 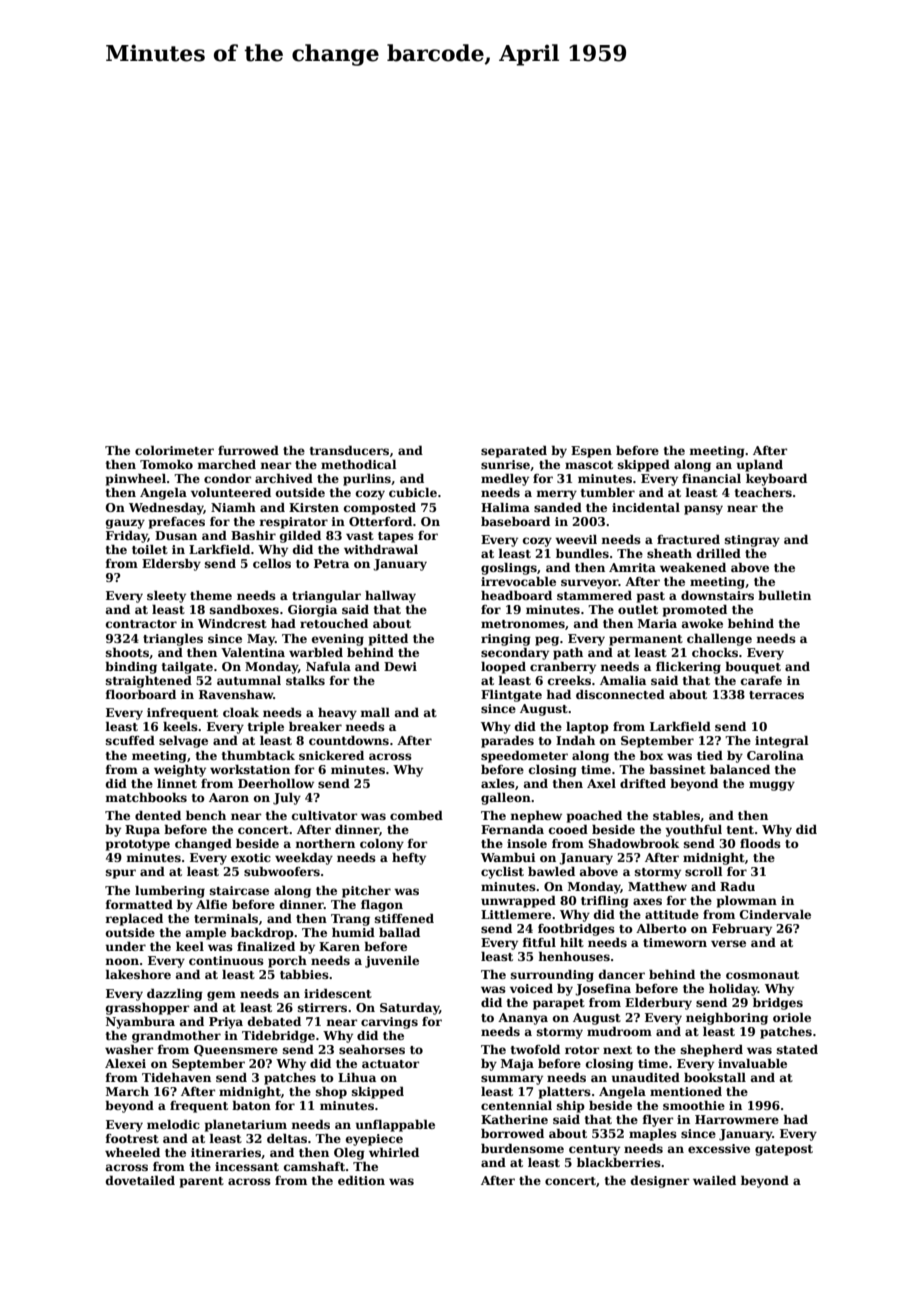 I want to click on Valentina, so click(x=253, y=652).
